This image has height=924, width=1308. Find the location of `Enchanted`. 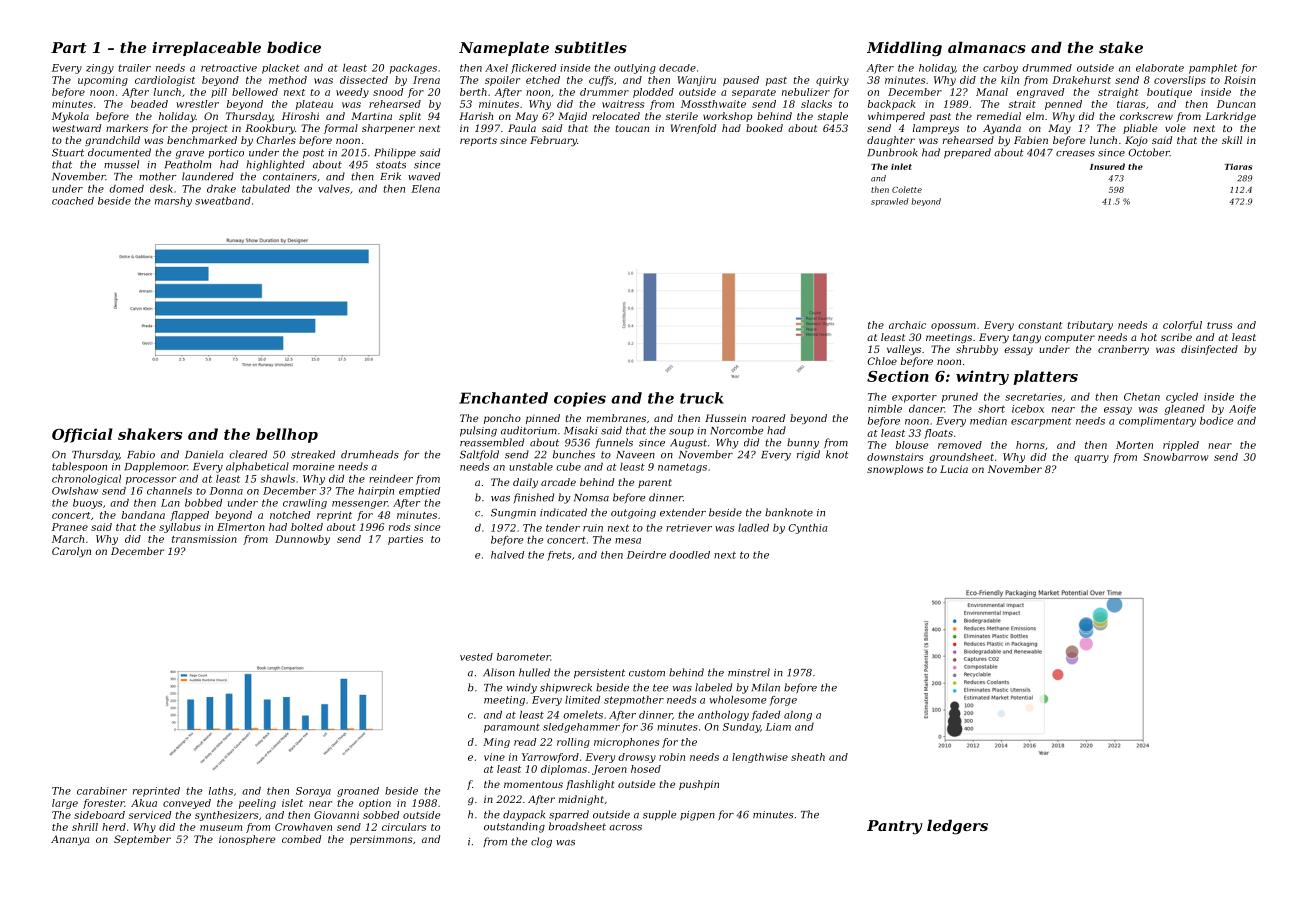

Enchanted is located at coordinates (503, 398).
